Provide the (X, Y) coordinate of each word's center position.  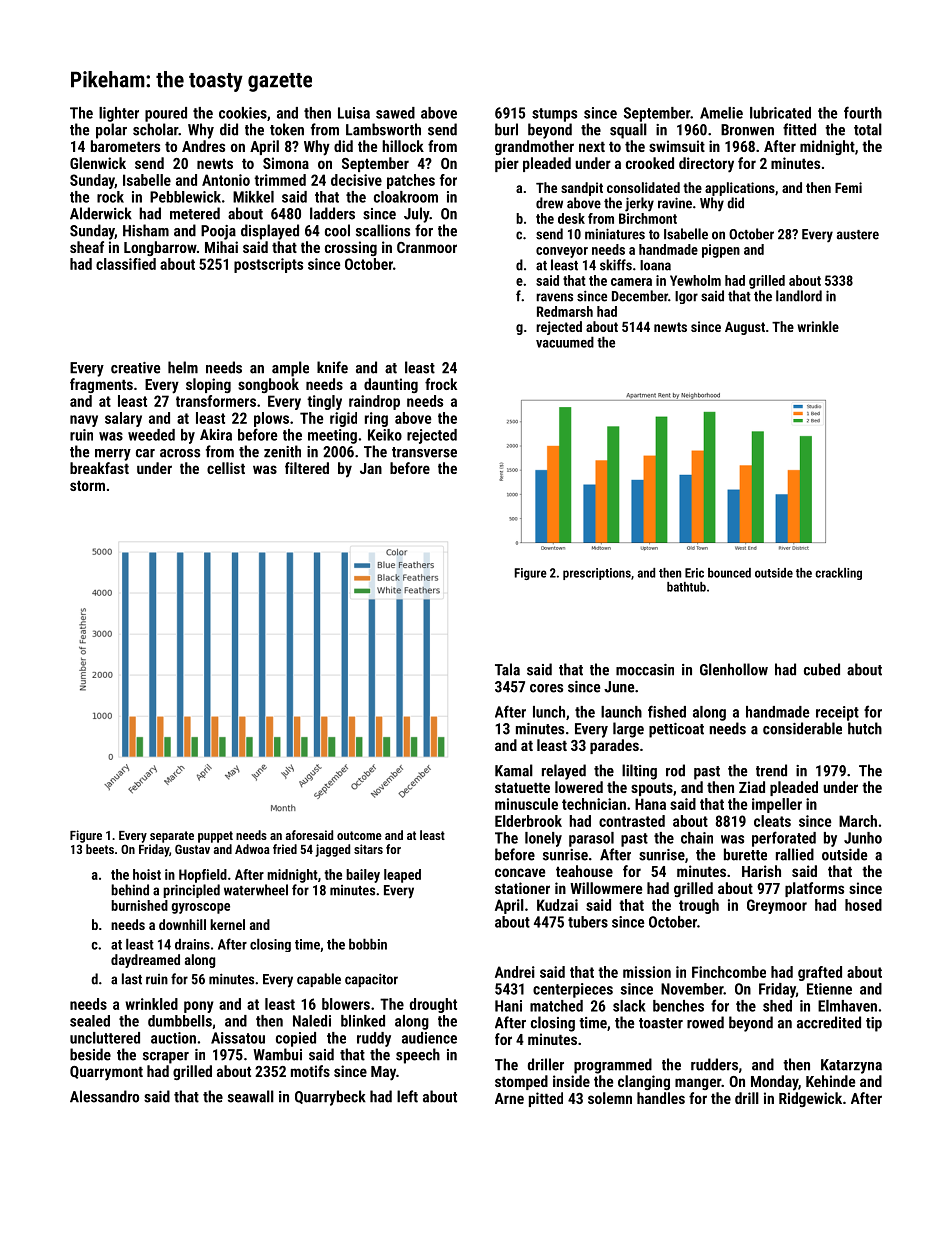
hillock (403, 146)
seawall (251, 1096)
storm (87, 485)
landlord (799, 296)
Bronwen (747, 130)
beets (100, 849)
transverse (424, 452)
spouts (652, 789)
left (407, 1096)
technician (594, 804)
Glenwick (98, 163)
